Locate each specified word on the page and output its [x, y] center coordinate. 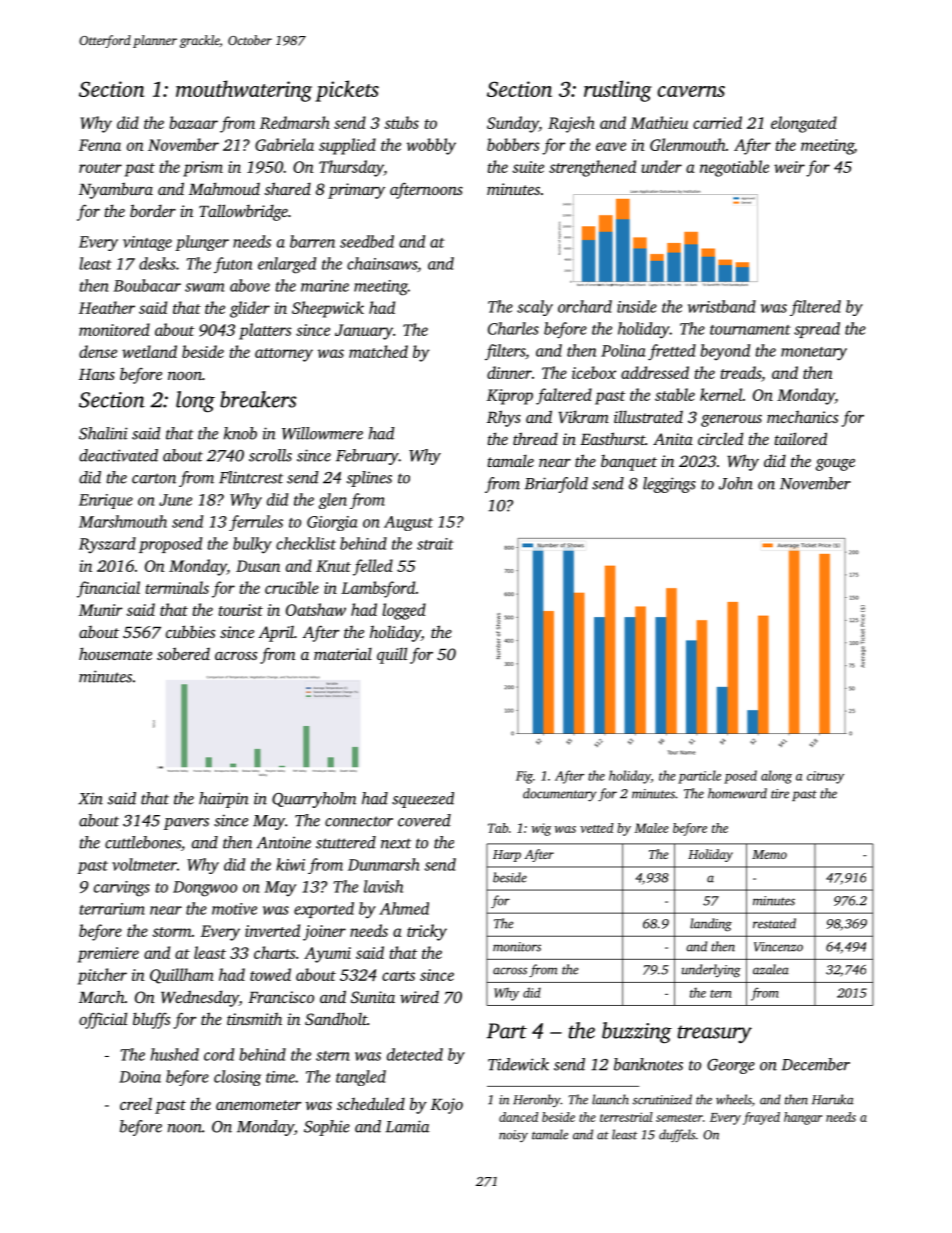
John [736, 483]
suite [528, 167]
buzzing [637, 1032]
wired [419, 996]
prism [203, 169]
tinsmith [254, 1018]
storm [171, 932]
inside [637, 306]
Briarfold [556, 485]
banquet [629, 463]
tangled [361, 1078]
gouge [835, 465]
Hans [97, 374]
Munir [101, 610]
